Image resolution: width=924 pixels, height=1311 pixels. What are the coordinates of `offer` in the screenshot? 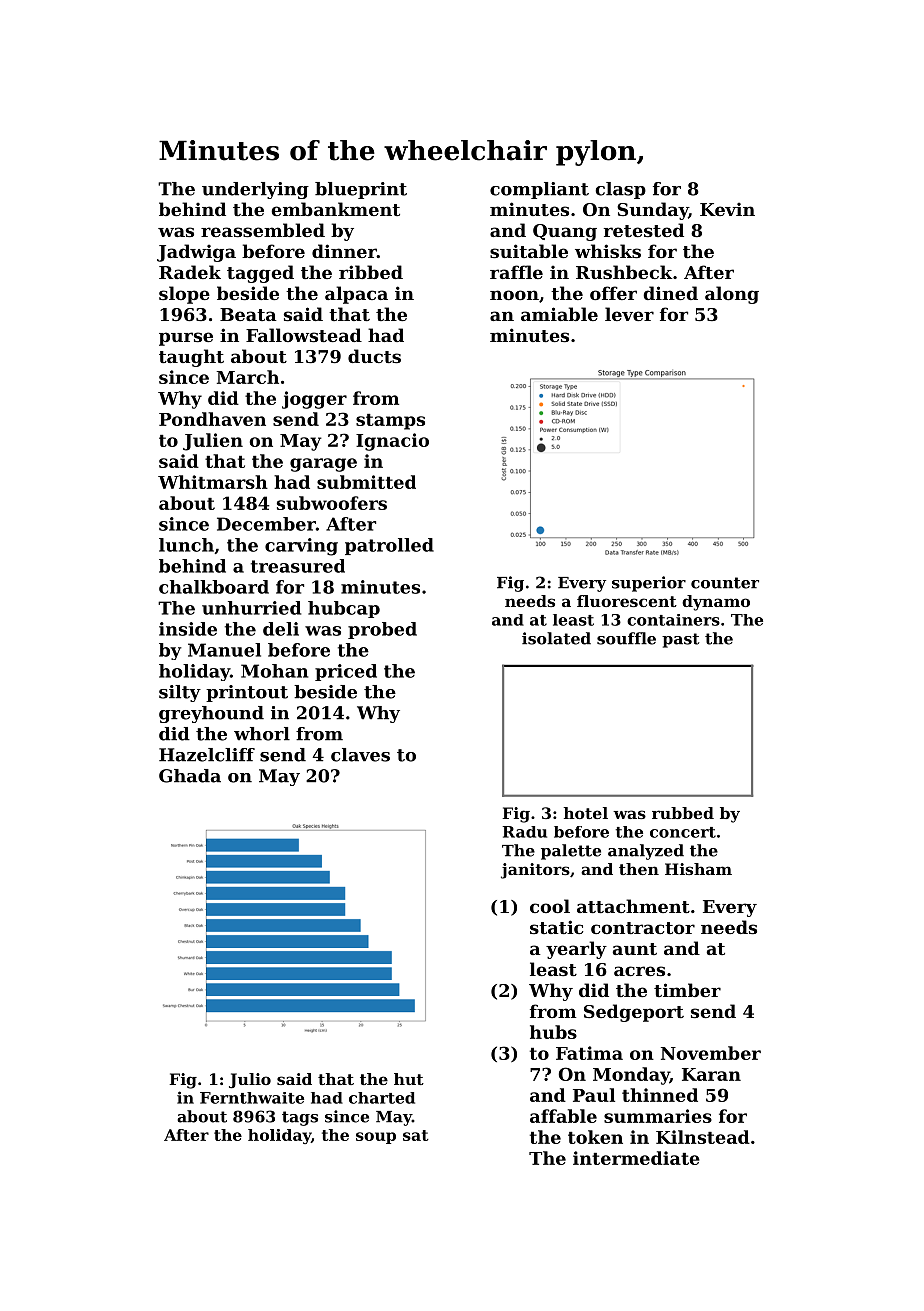 It's located at (613, 293).
